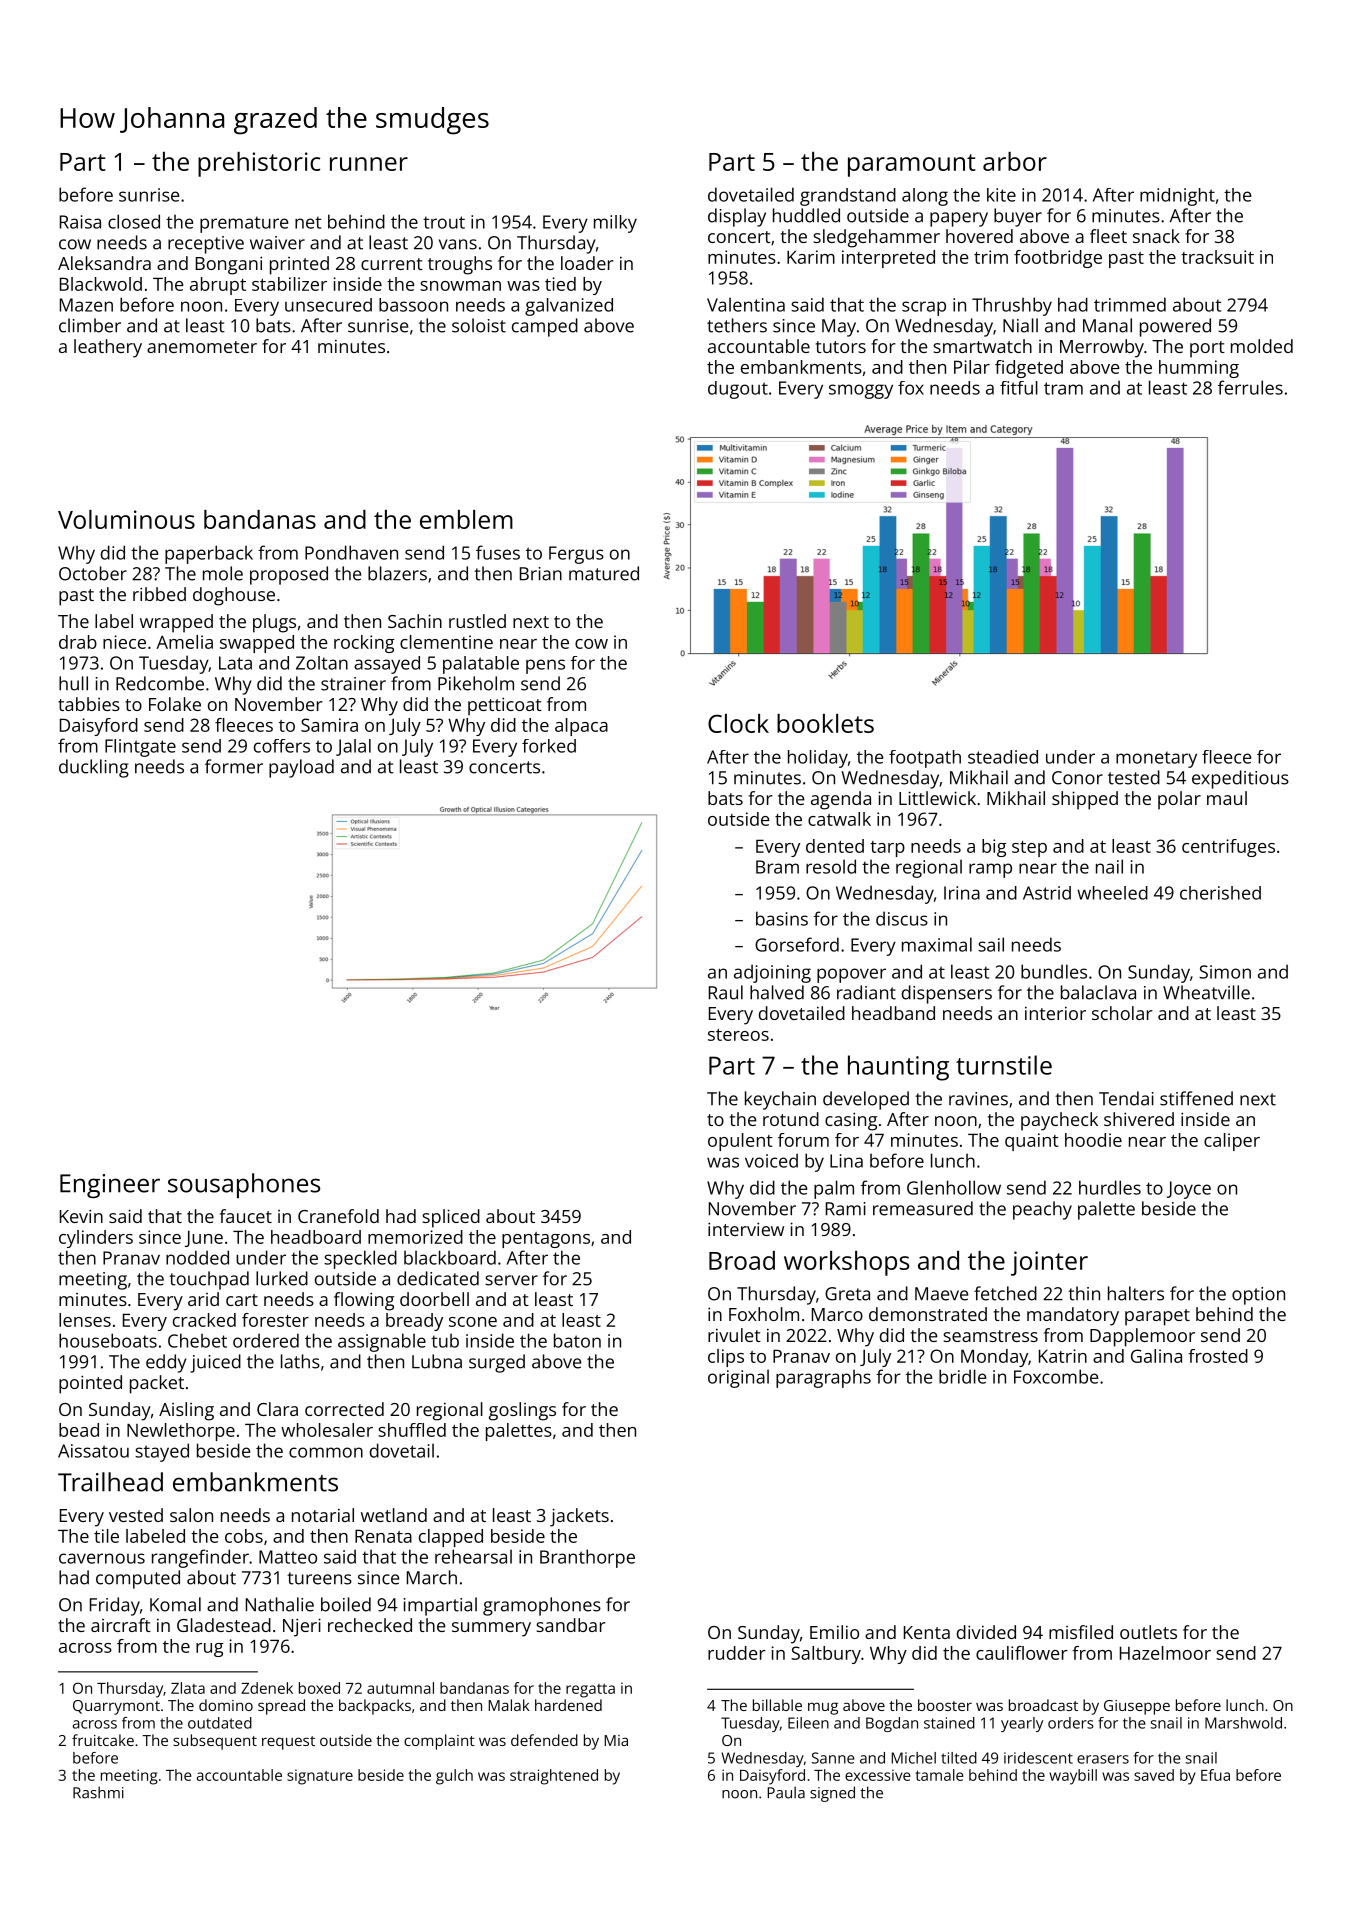 The image size is (1355, 1916). What do you see at coordinates (892, 1724) in the image?
I see `Bogdan` at bounding box center [892, 1724].
